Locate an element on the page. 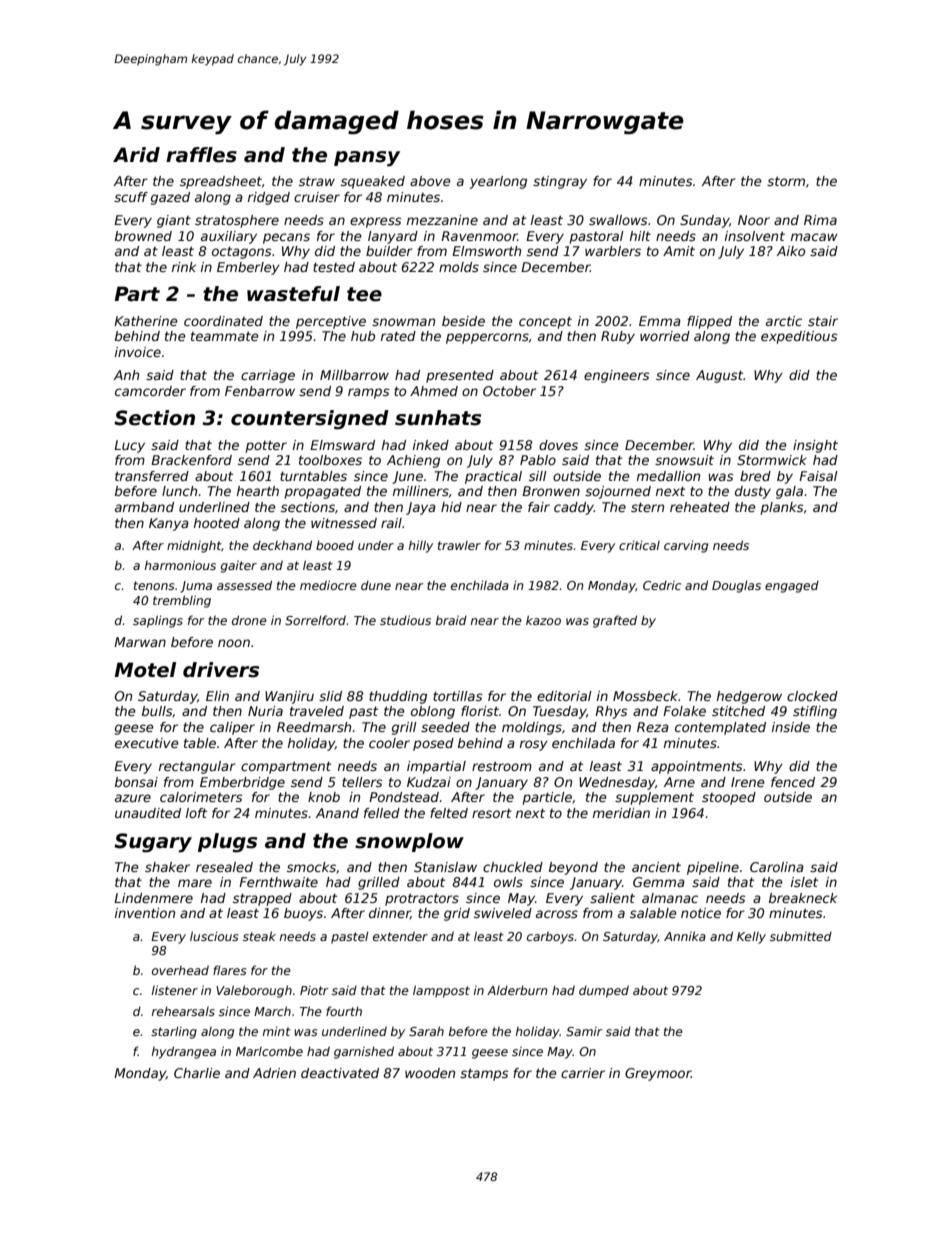 The height and width of the page is (1233, 952). Stanislaw is located at coordinates (445, 867).
